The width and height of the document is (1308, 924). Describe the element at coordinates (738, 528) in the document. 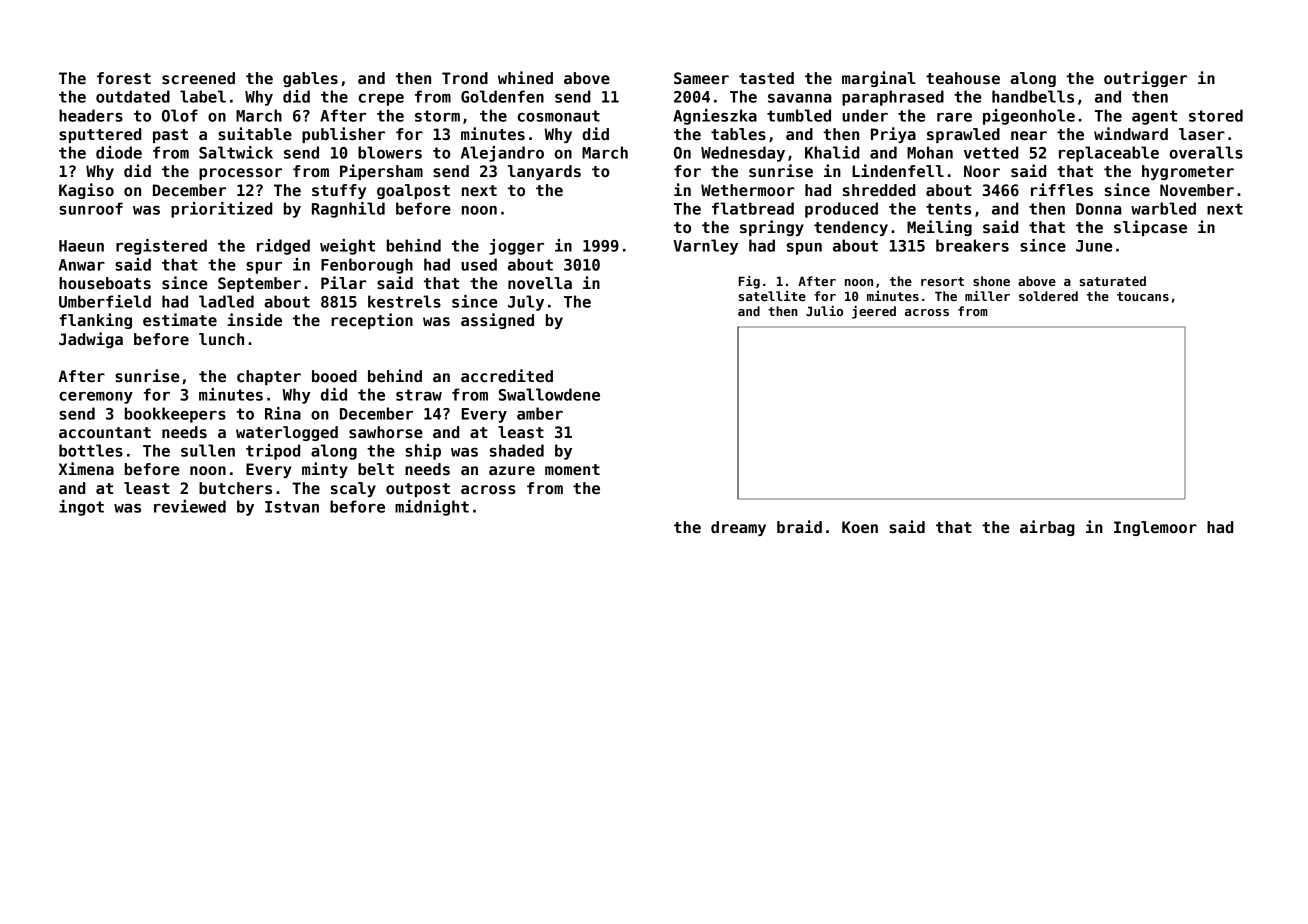

I see `dreamy` at that location.
